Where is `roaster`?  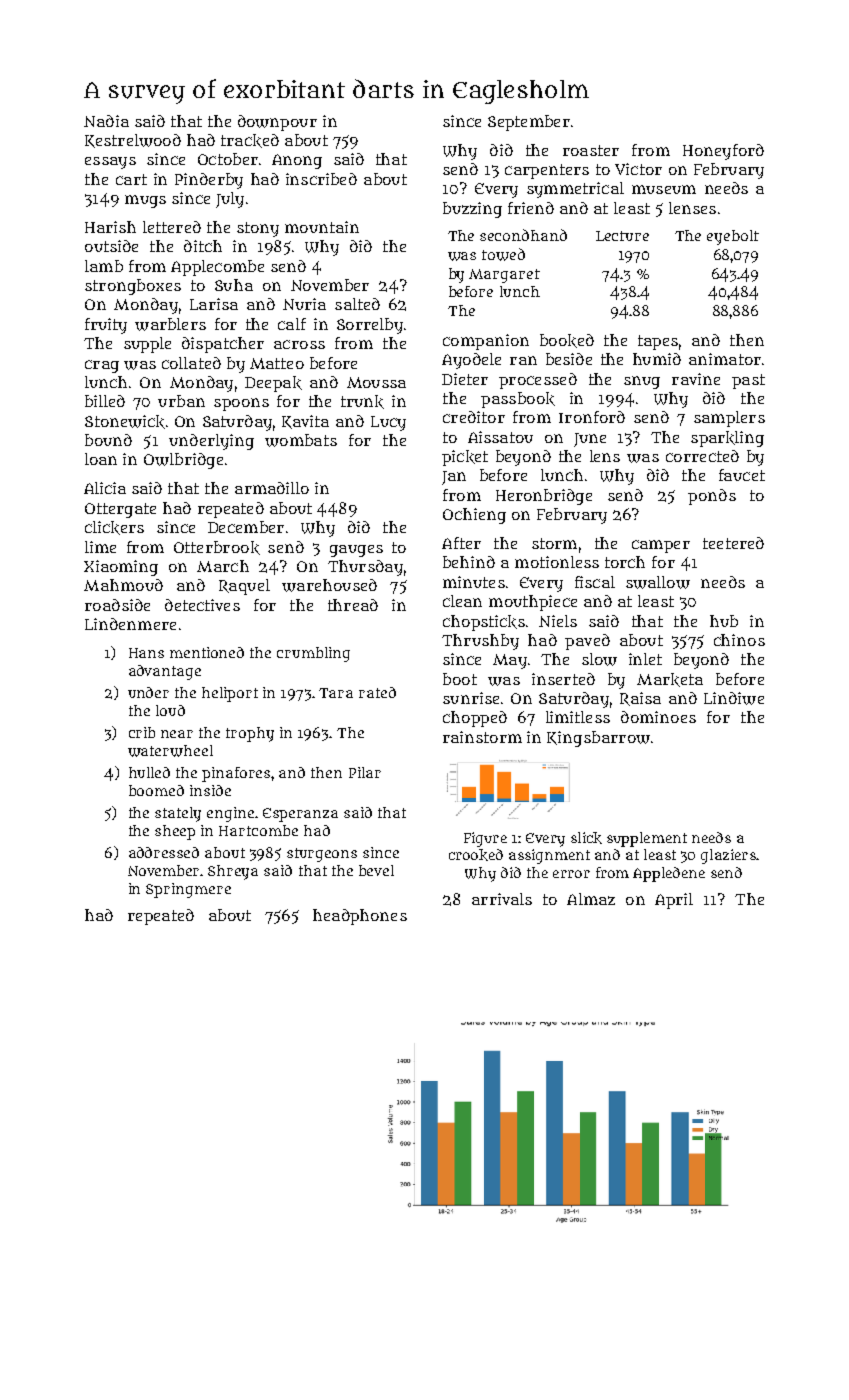
roaster is located at coordinates (591, 150).
